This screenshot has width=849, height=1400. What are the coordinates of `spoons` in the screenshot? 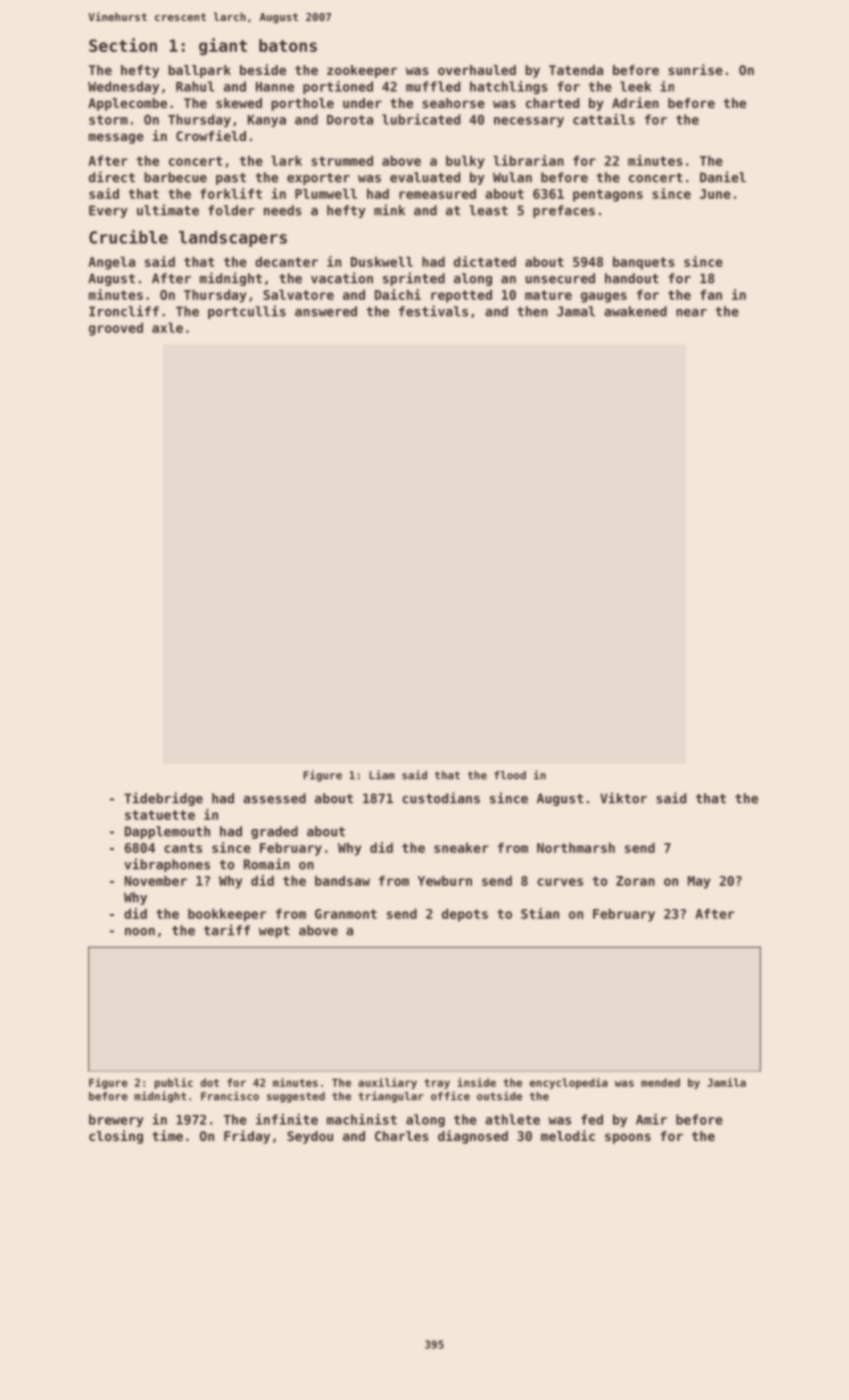 It's located at (628, 1138).
